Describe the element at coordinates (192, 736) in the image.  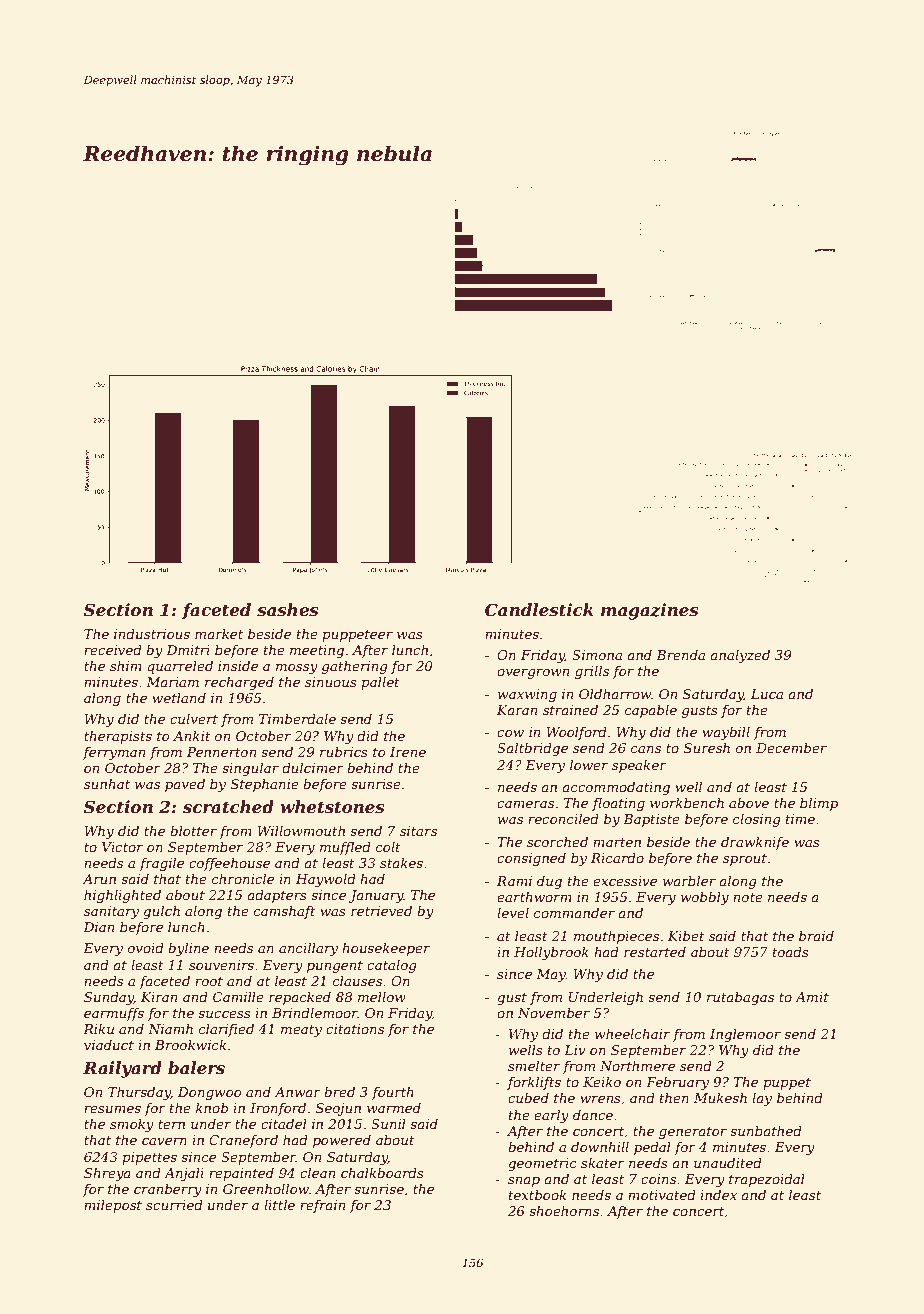
I see `Ankit` at that location.
